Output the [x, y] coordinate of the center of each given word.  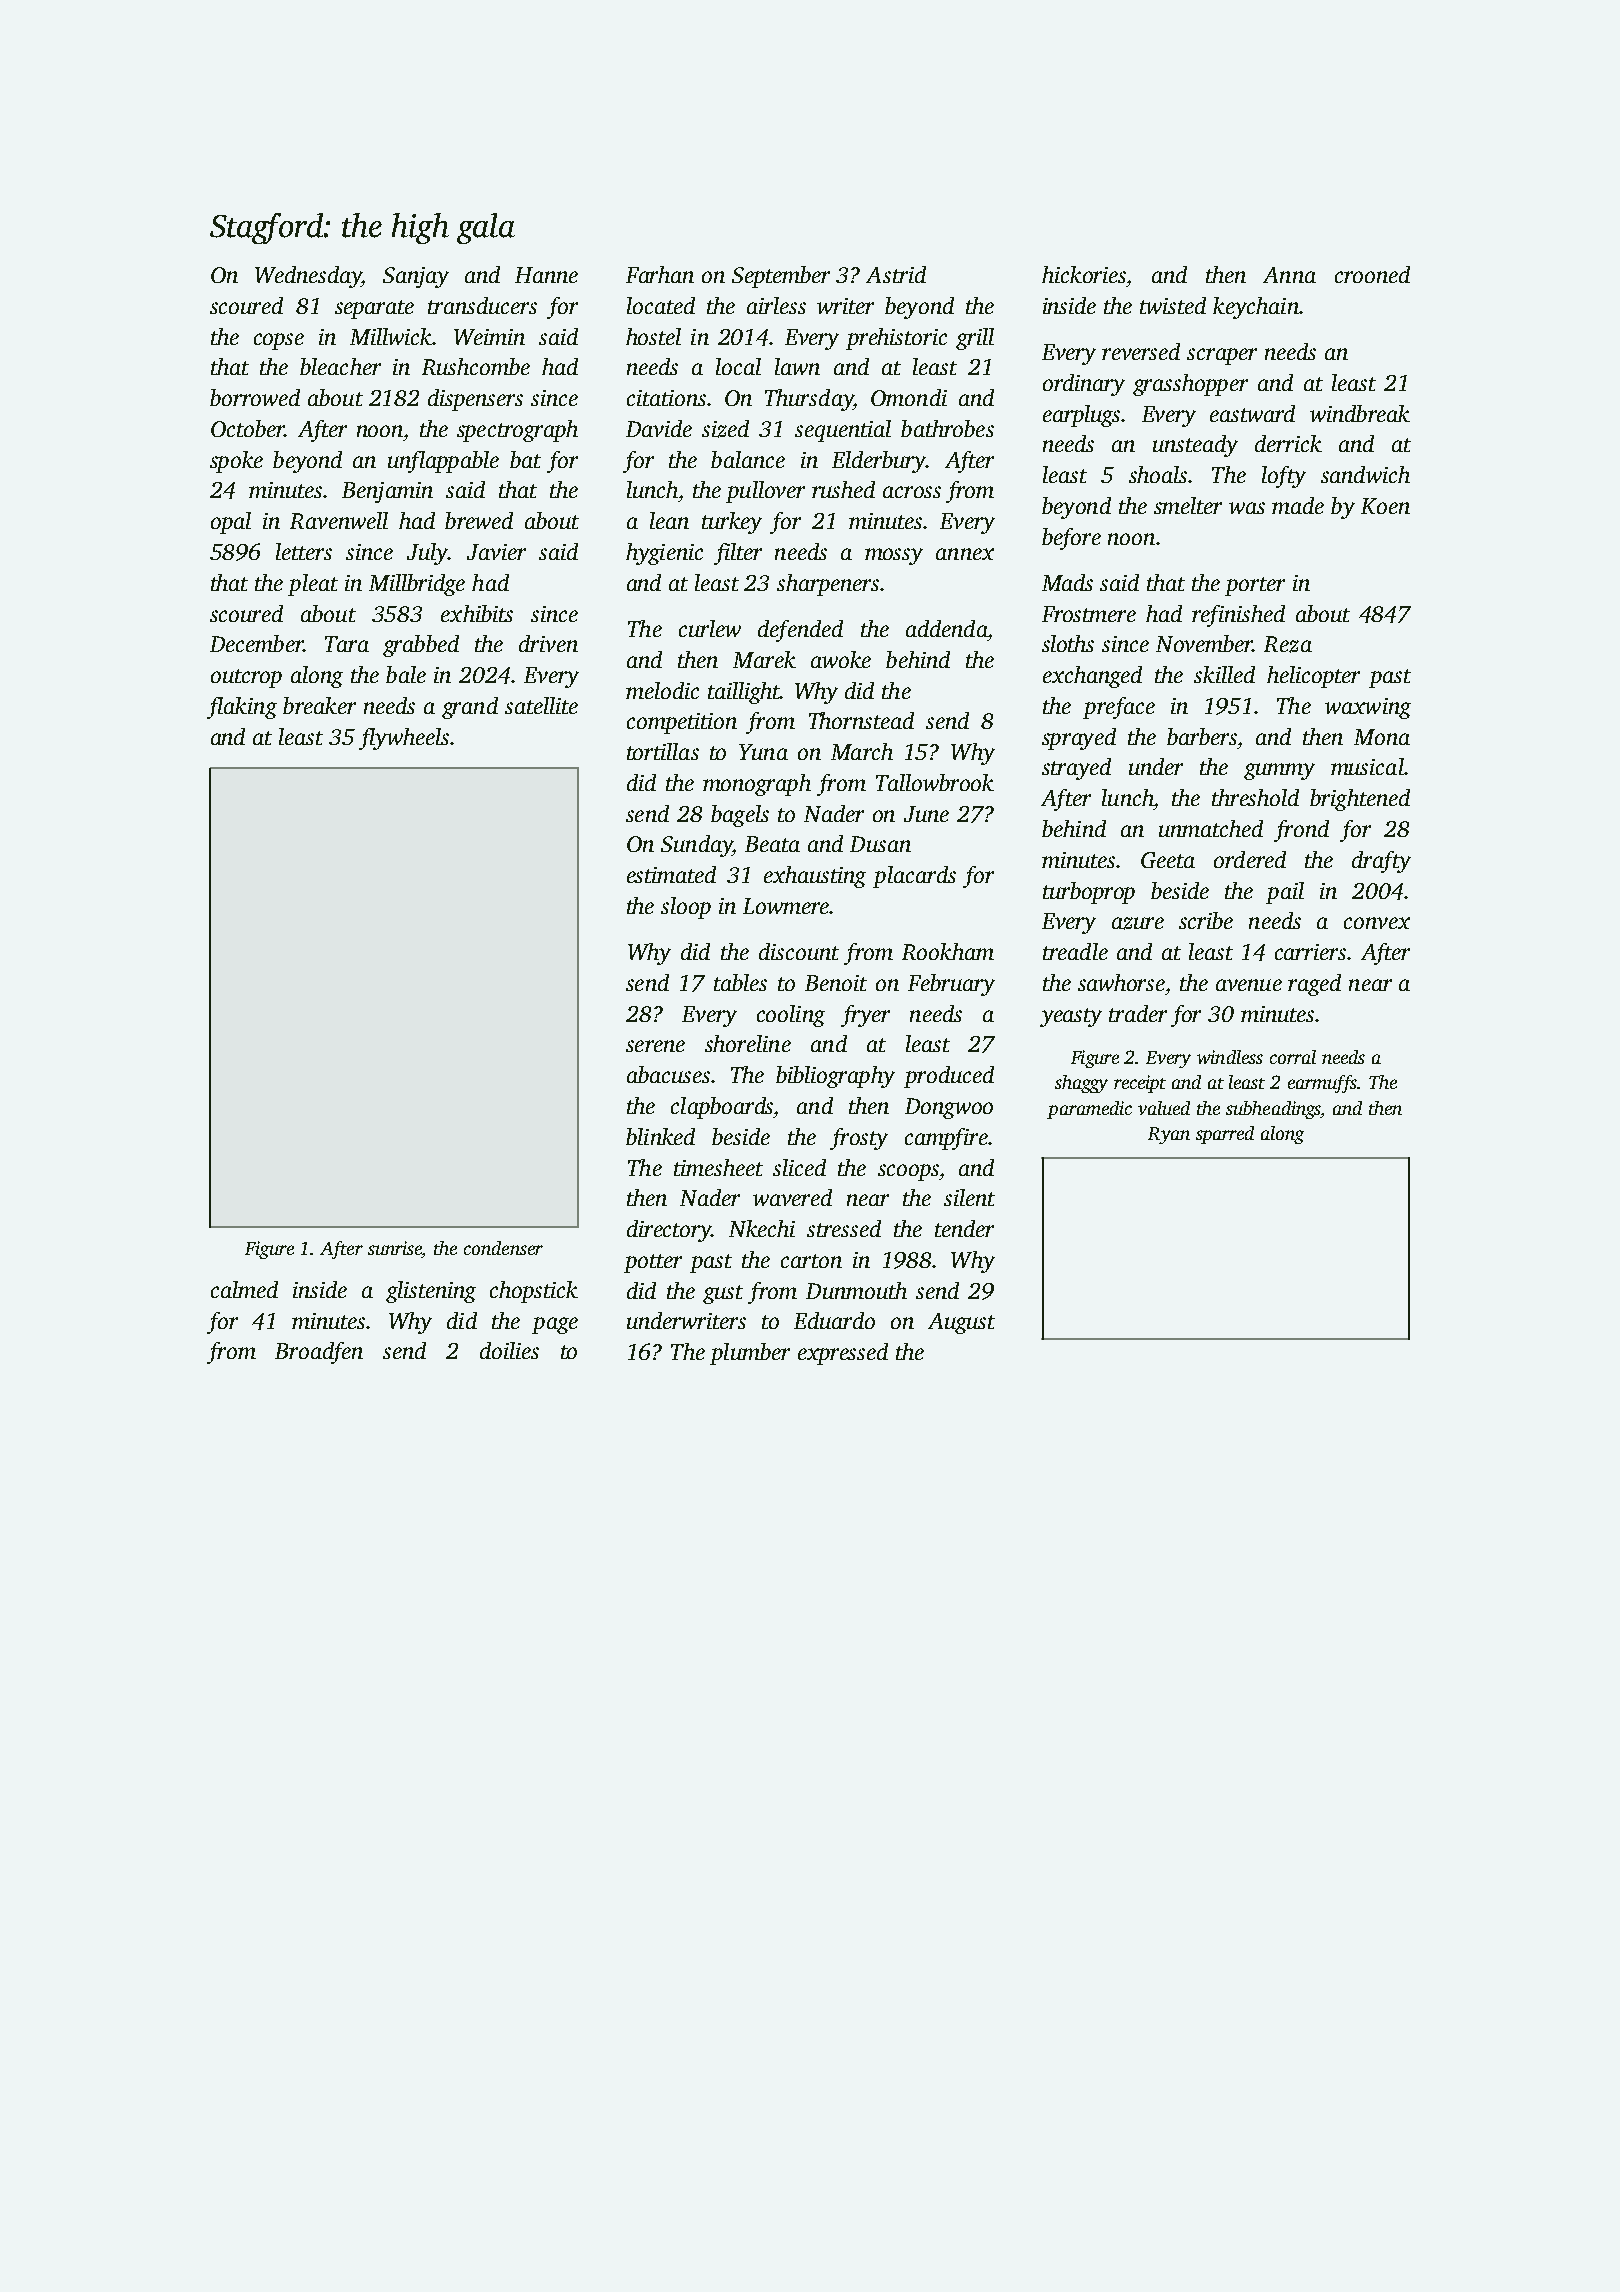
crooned [1372, 274]
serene [655, 1046]
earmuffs [1322, 1084]
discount [799, 951]
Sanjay [416, 277]
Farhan [660, 274]
